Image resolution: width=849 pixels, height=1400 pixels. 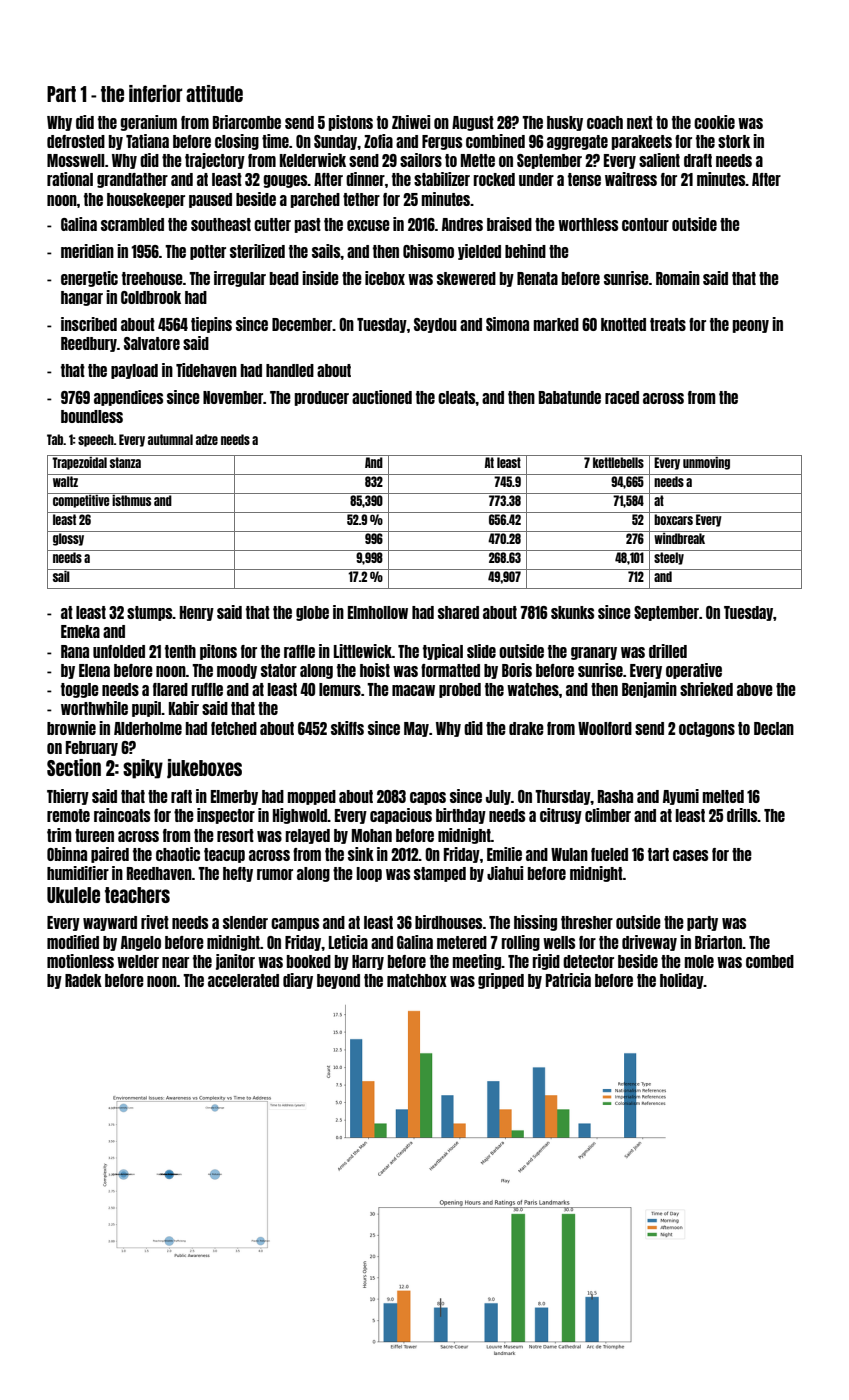 I want to click on trim, so click(x=59, y=835).
